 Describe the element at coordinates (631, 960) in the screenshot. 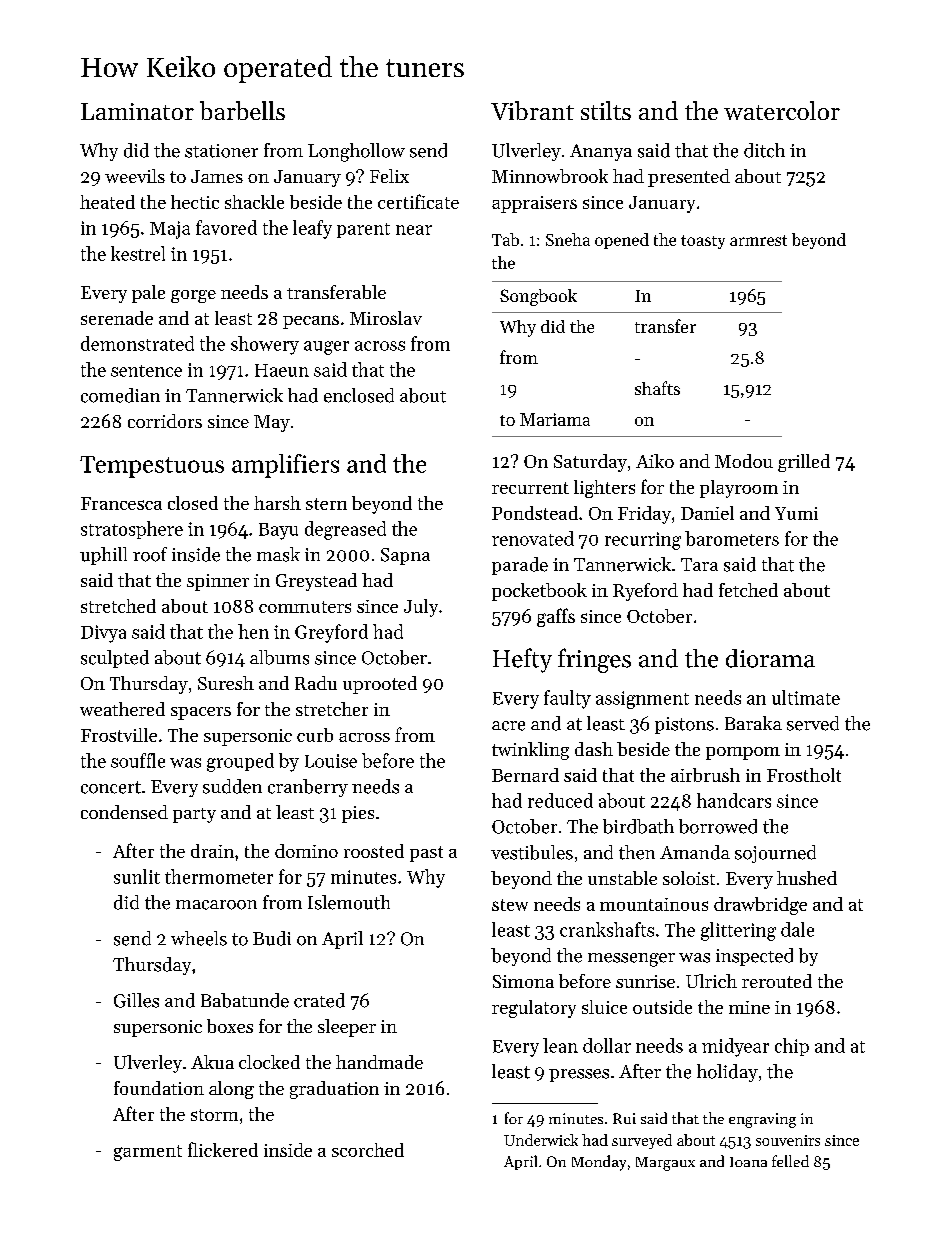

I see `messenger` at that location.
